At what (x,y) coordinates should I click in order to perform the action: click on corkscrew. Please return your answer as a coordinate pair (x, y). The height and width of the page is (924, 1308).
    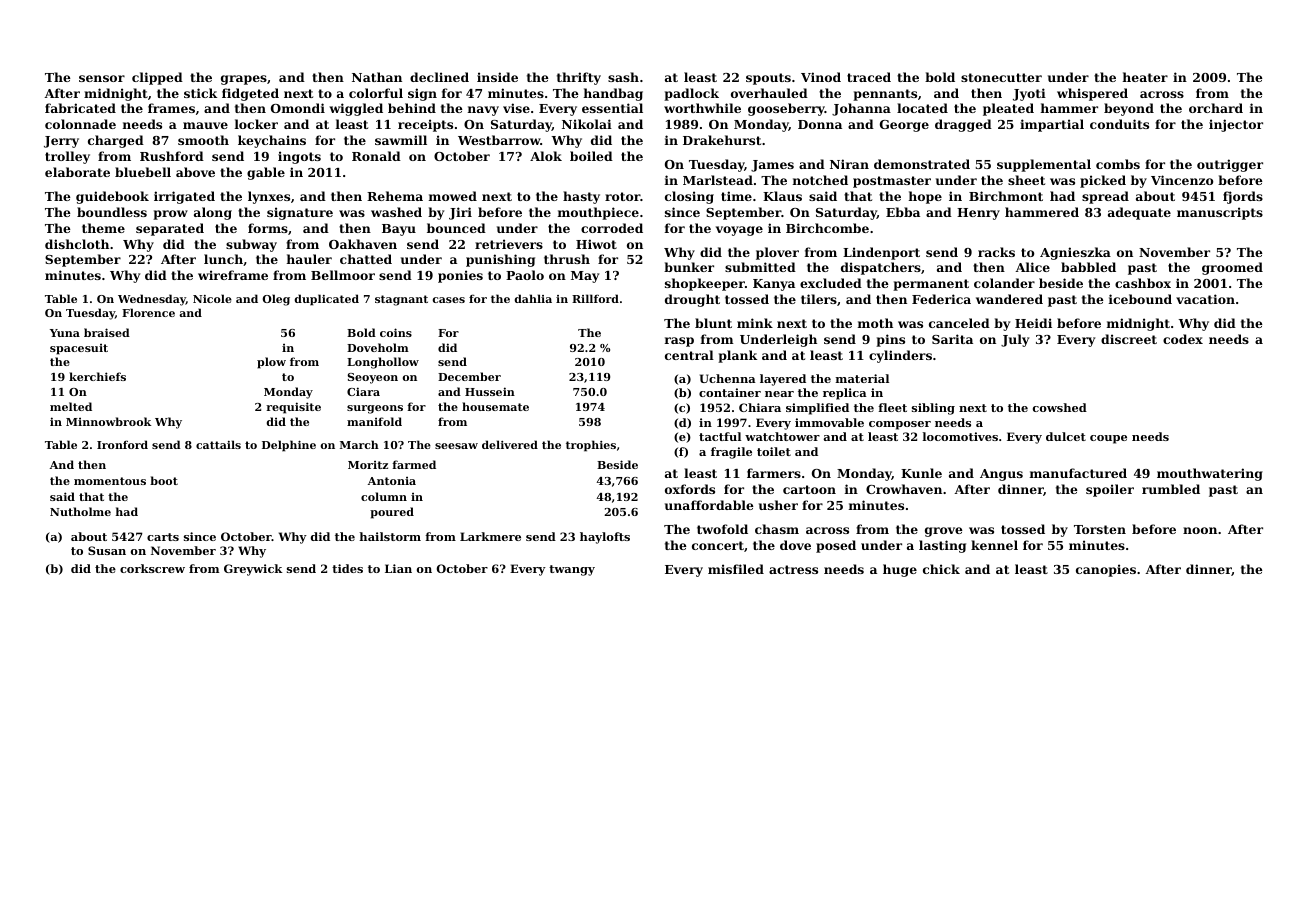
    Looking at the image, I should click on (152, 568).
